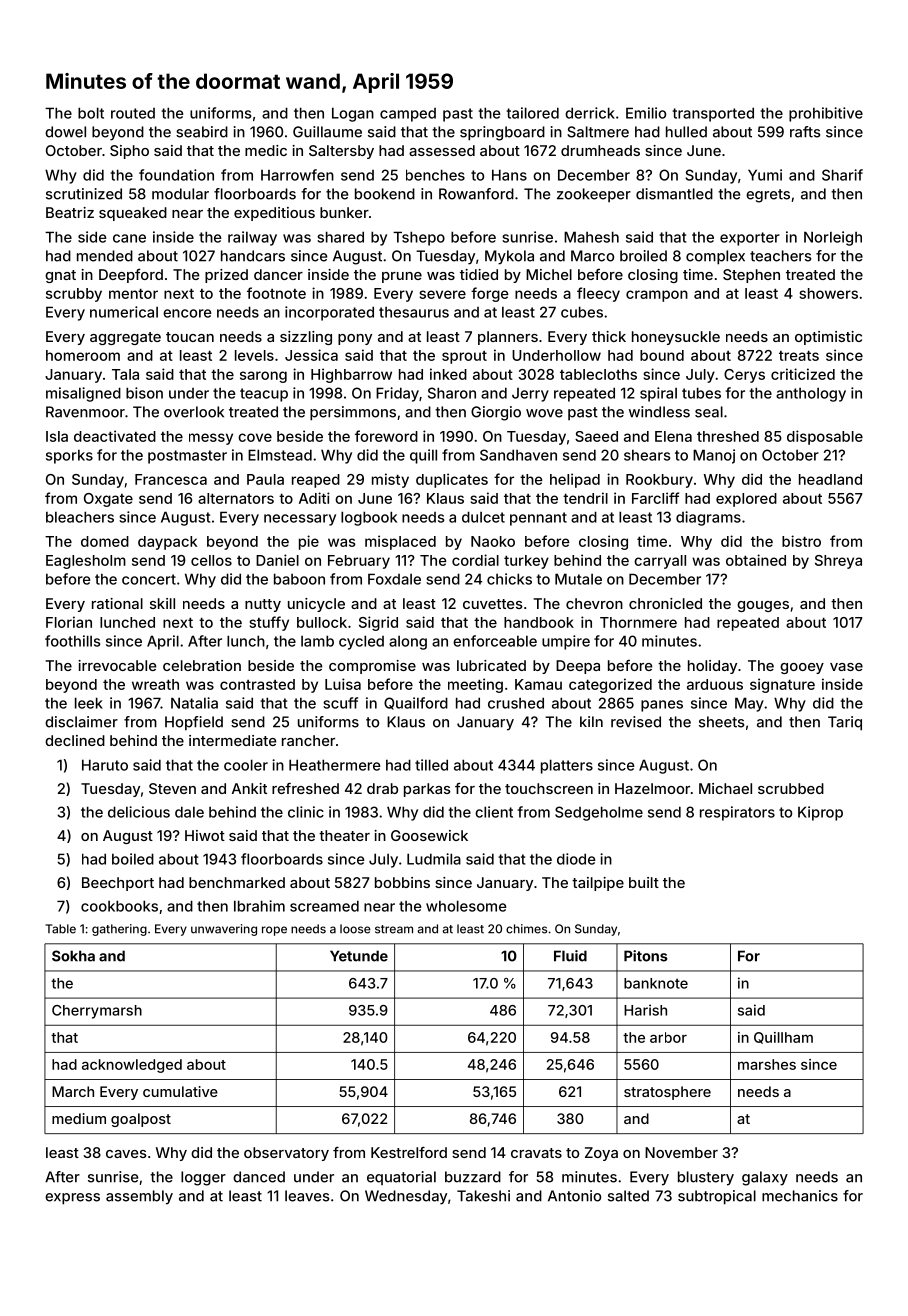 The width and height of the image is (908, 1316). I want to click on Takeshi, so click(483, 1196).
